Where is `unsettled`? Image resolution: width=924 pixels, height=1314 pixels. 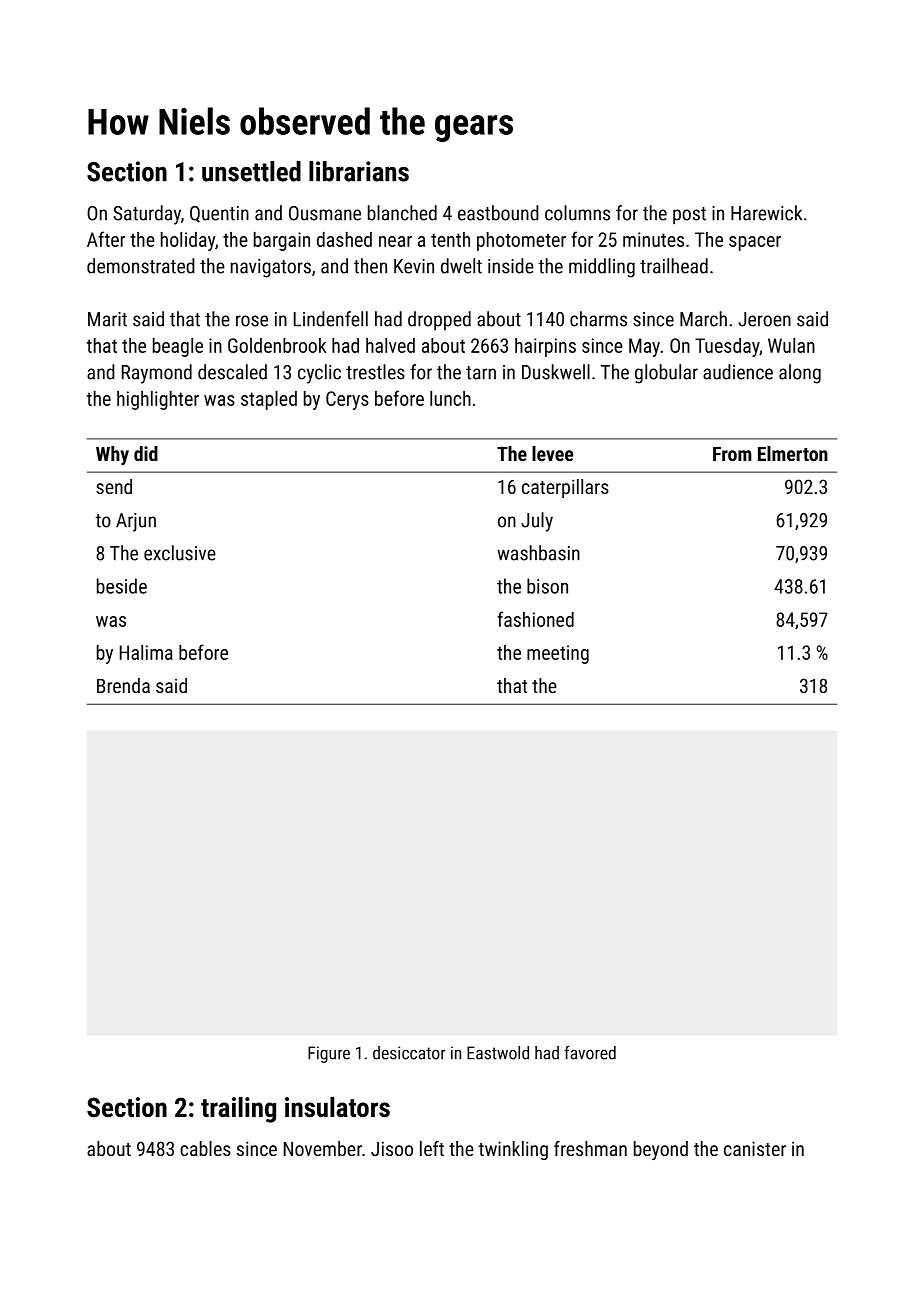 unsettled is located at coordinates (251, 171).
